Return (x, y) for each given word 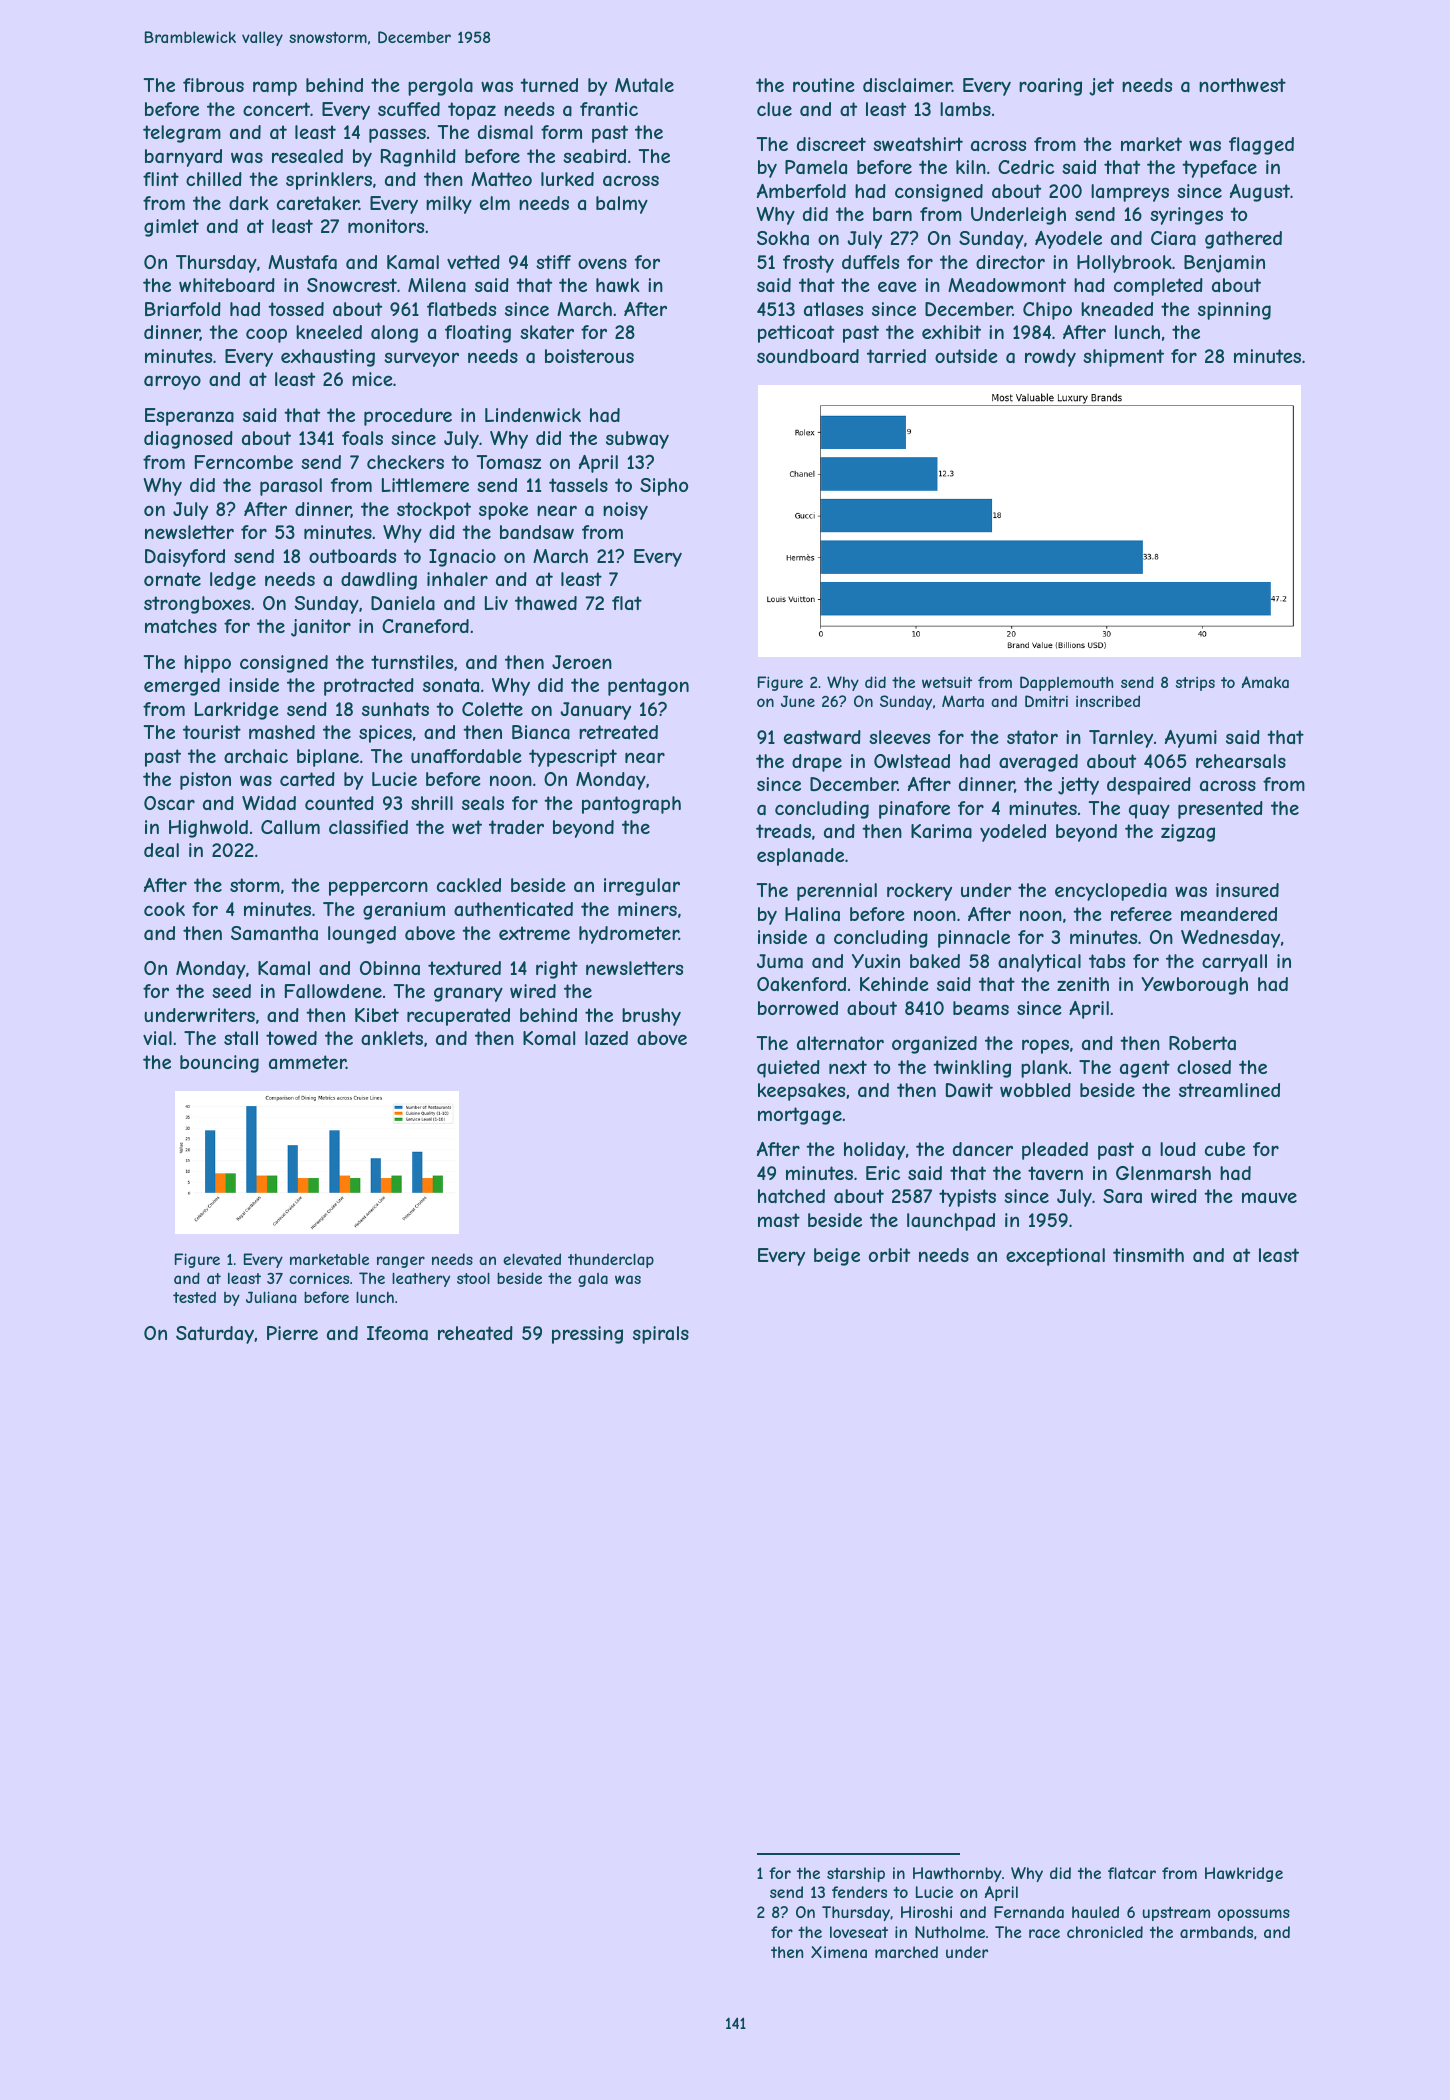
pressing (587, 1335)
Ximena (839, 1952)
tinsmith (1148, 1255)
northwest (1242, 85)
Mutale (644, 85)
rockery (919, 892)
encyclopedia (1111, 892)
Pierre (292, 1333)
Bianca (541, 732)
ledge (233, 581)
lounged (362, 935)
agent (1145, 1069)
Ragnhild (418, 158)
